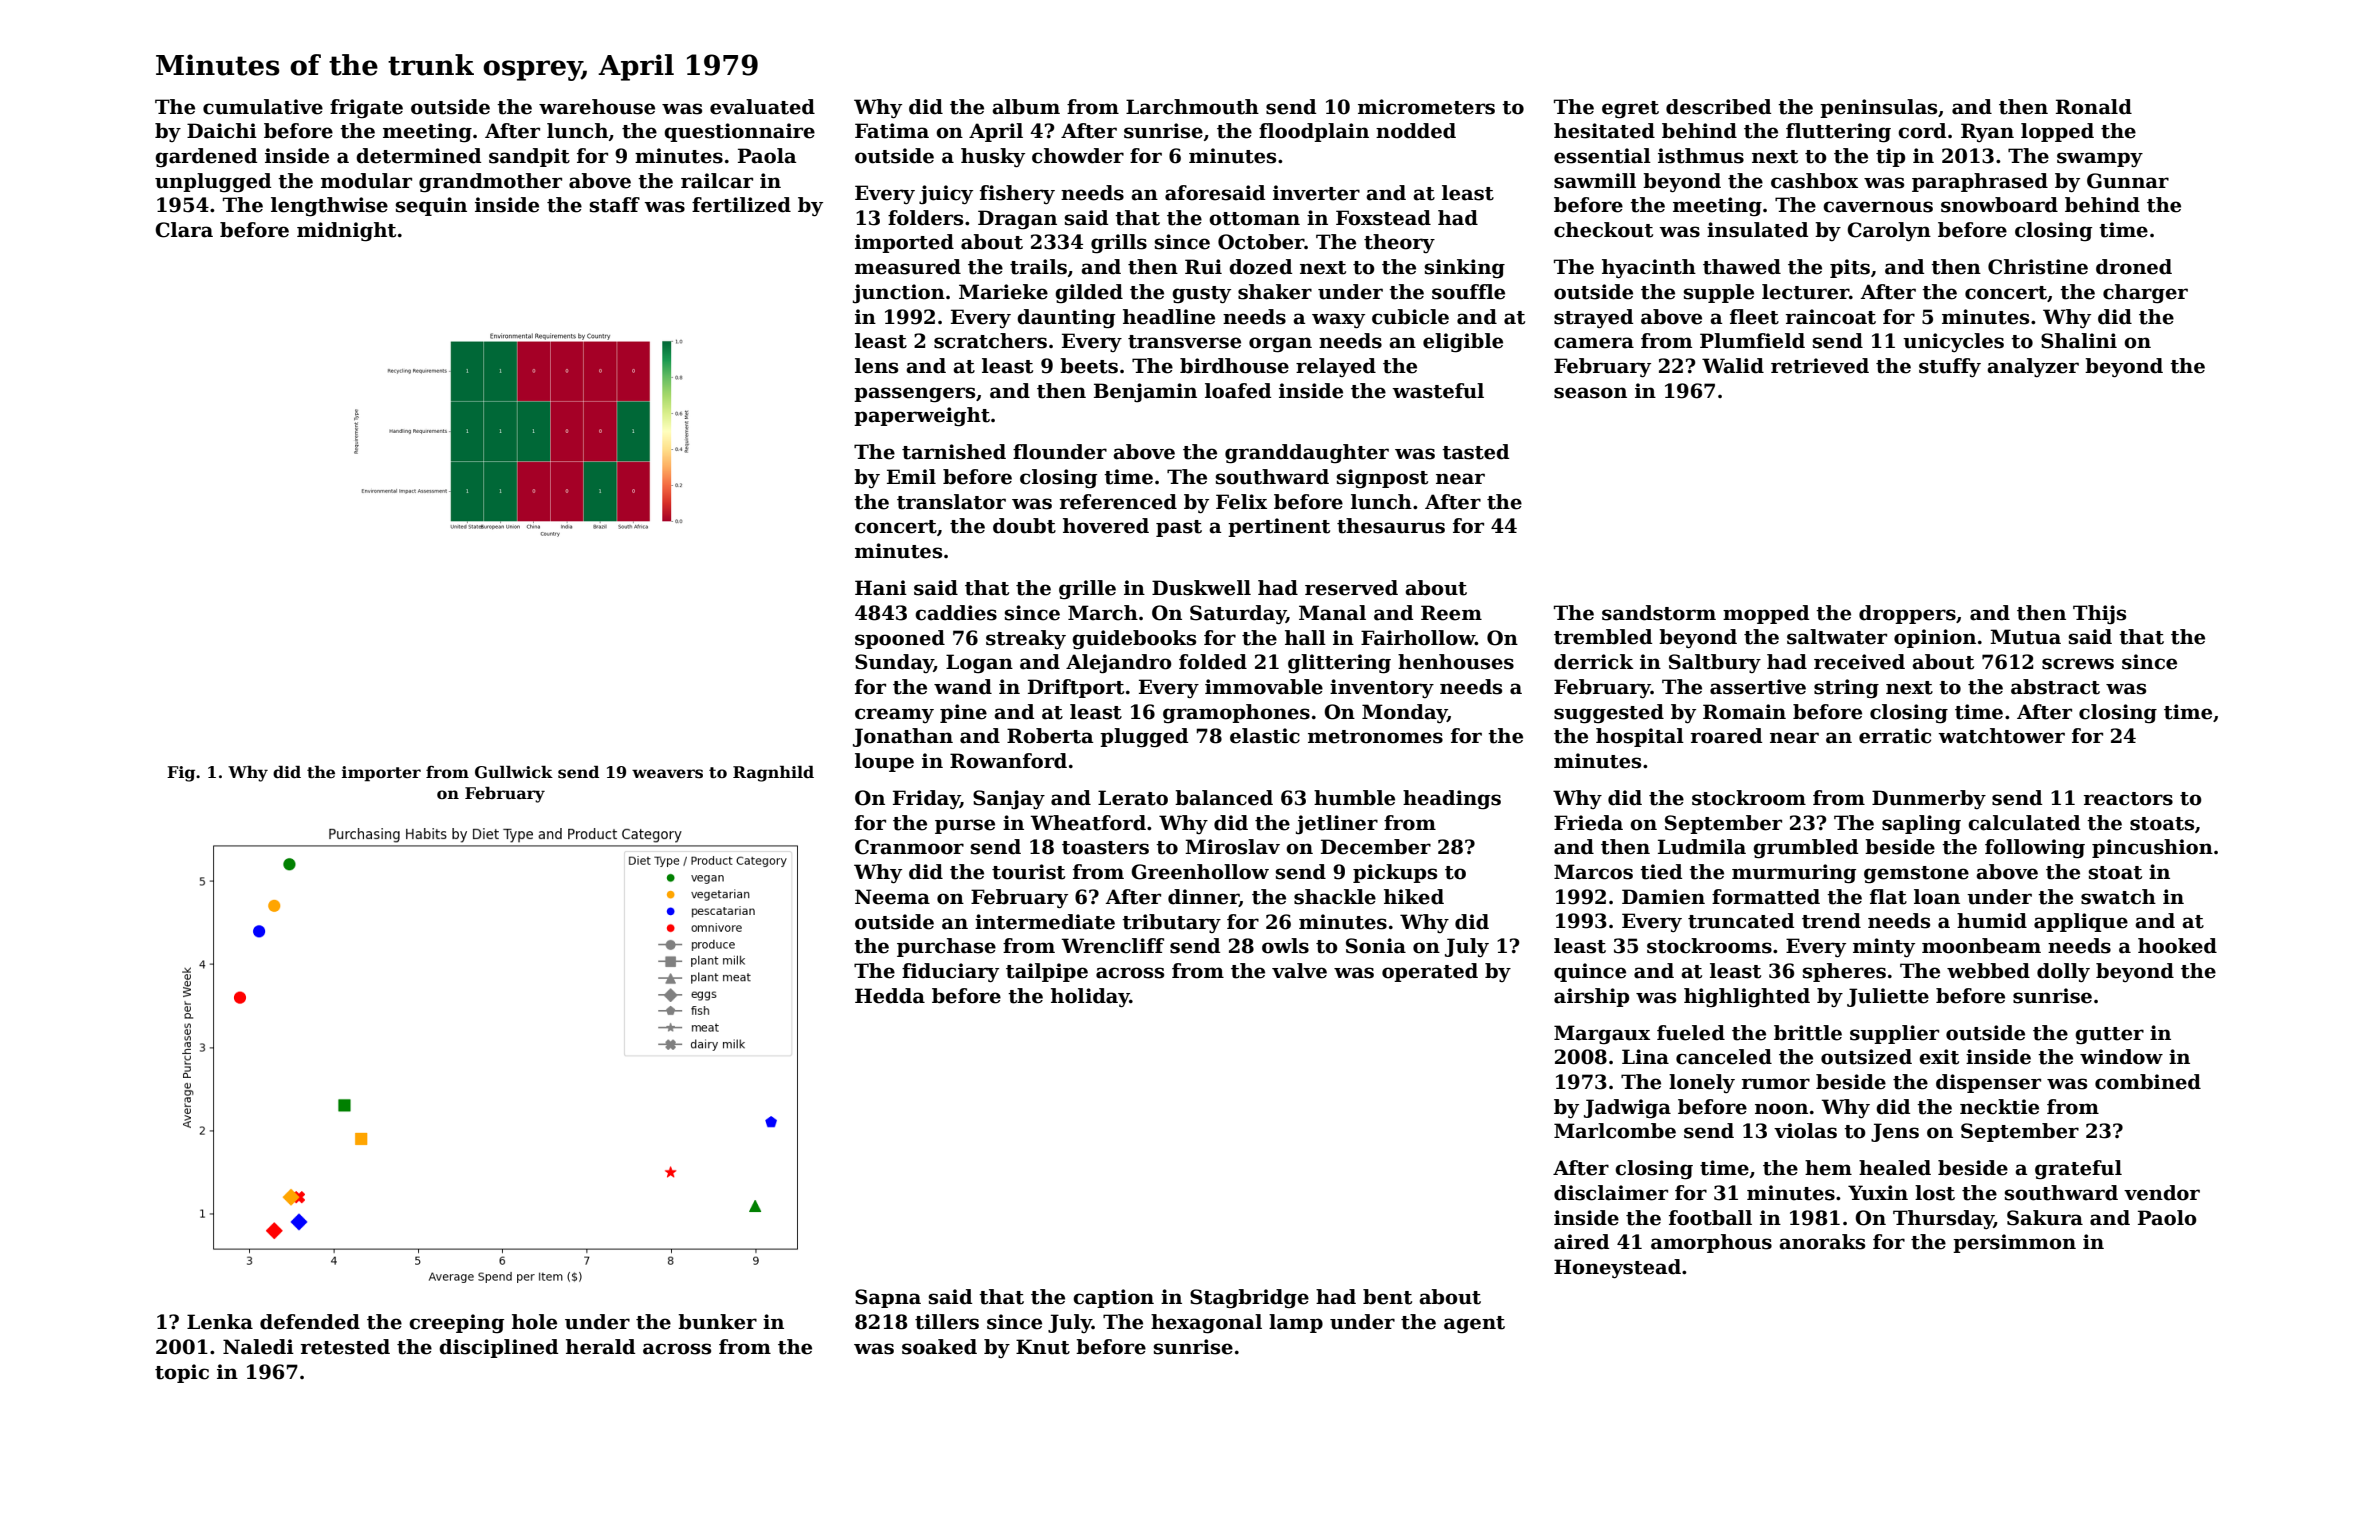 This page has width=2380, height=1540. I want to click on hexagonal, so click(1206, 1324).
